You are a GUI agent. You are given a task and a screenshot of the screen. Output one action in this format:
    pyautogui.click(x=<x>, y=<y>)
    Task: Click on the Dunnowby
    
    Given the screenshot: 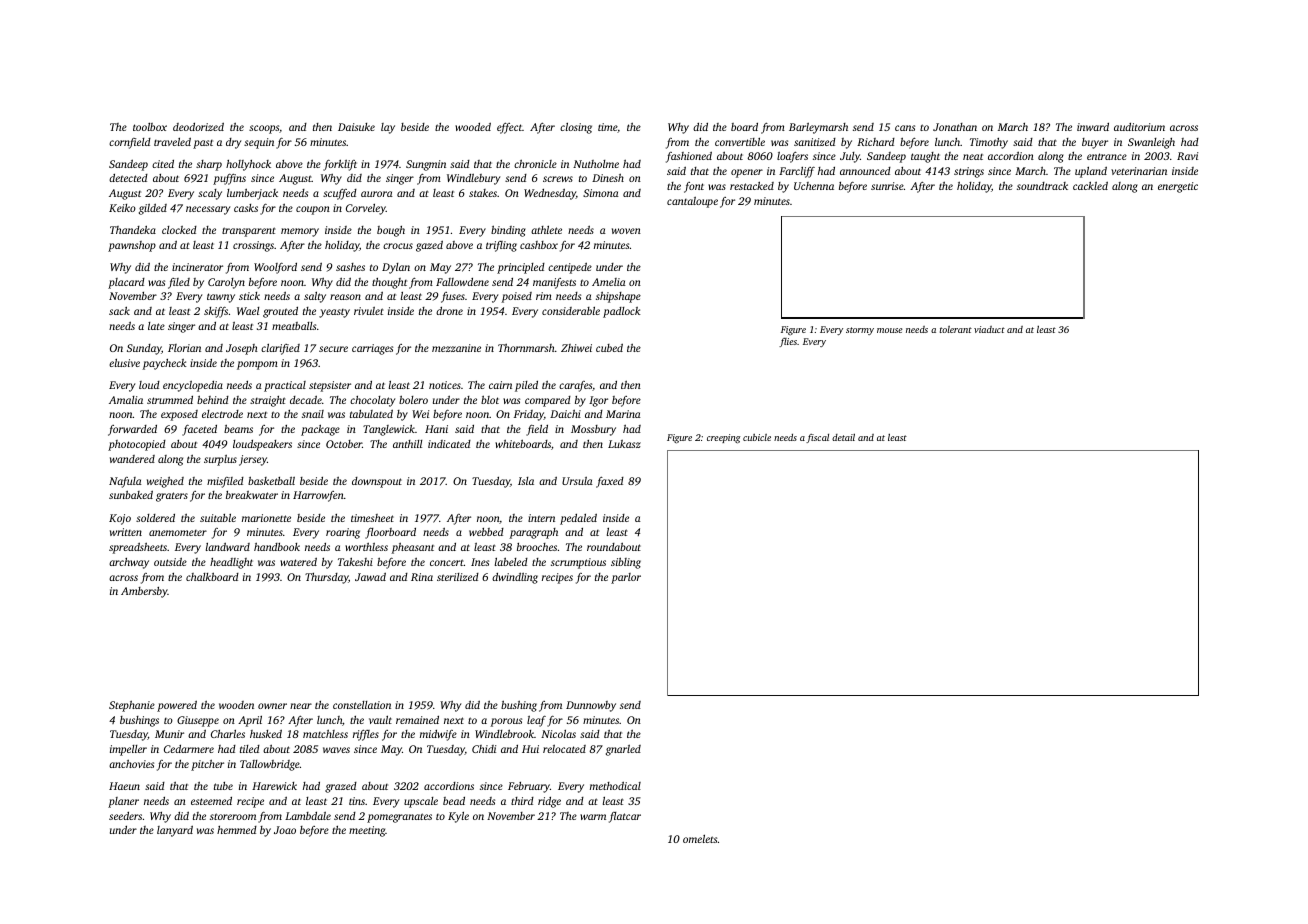 What is the action you would take?
    pyautogui.click(x=591, y=706)
